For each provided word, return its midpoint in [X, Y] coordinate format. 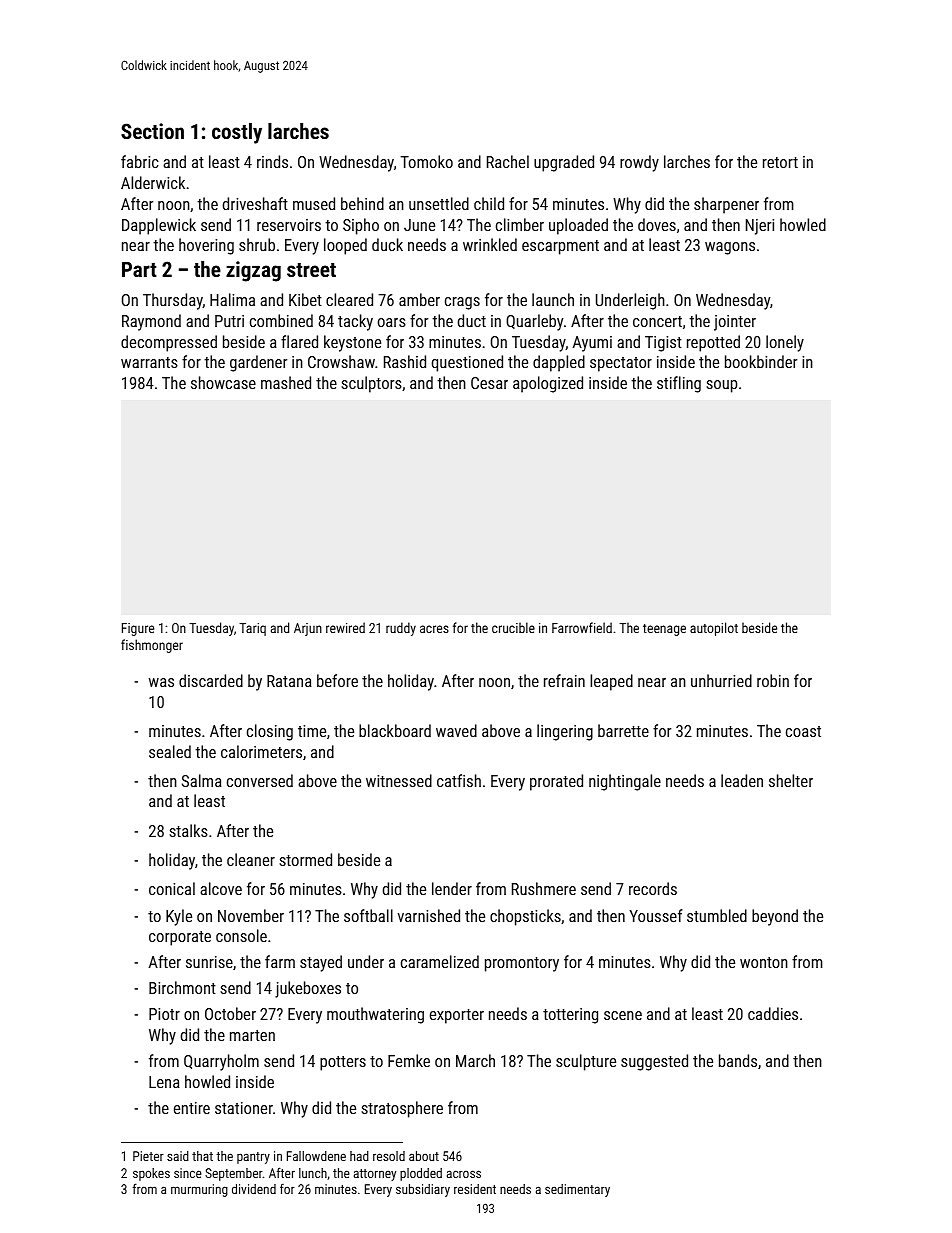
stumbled [717, 915]
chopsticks [525, 917]
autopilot [714, 629]
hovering [206, 246]
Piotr [164, 1014]
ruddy [401, 629]
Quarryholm [221, 1062]
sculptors [371, 384]
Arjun [308, 629]
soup [721, 386]
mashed [286, 382]
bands [738, 1060]
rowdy [639, 163]
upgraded [564, 163]
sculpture [586, 1062]
